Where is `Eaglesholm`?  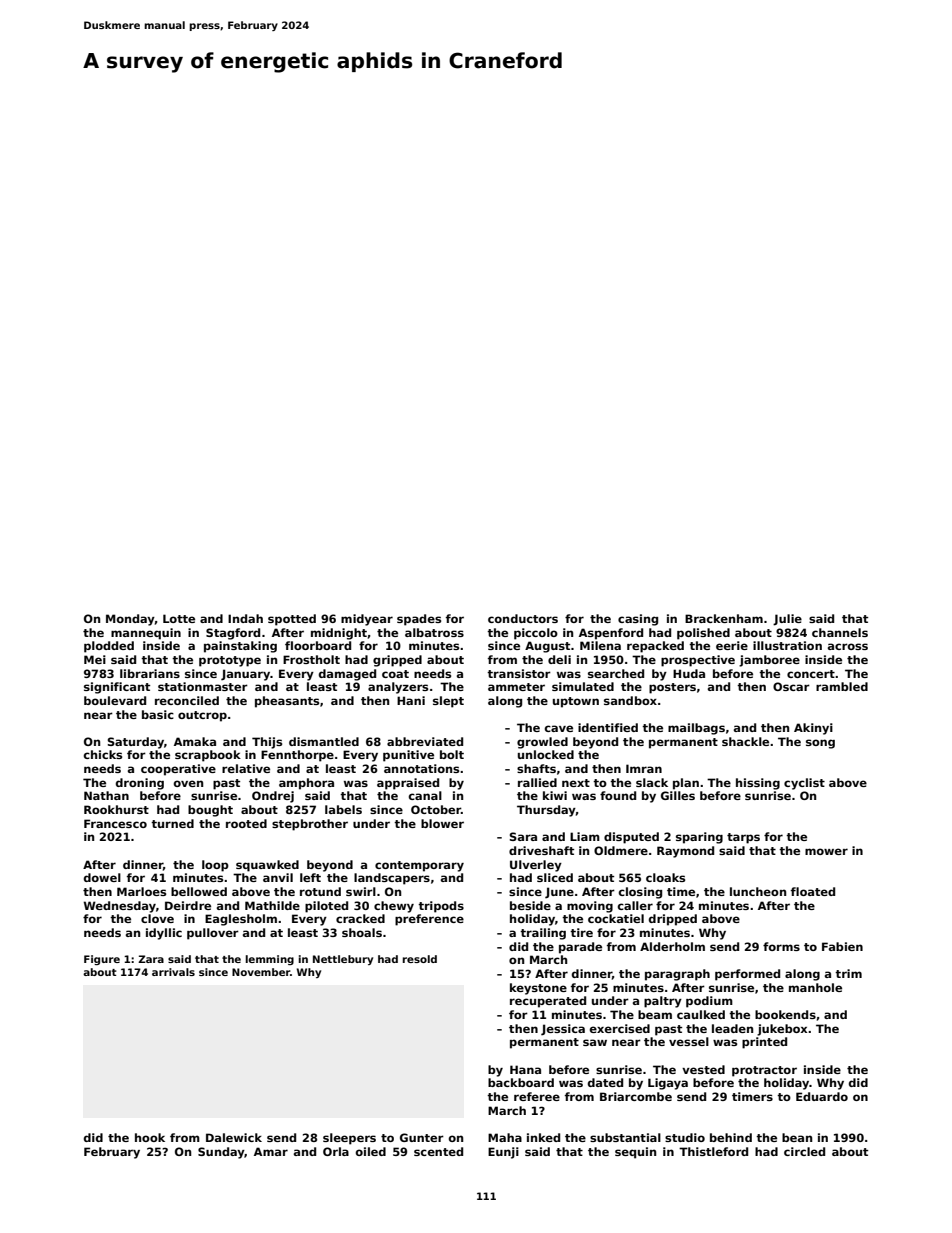
Eaglesholm is located at coordinates (241, 920).
